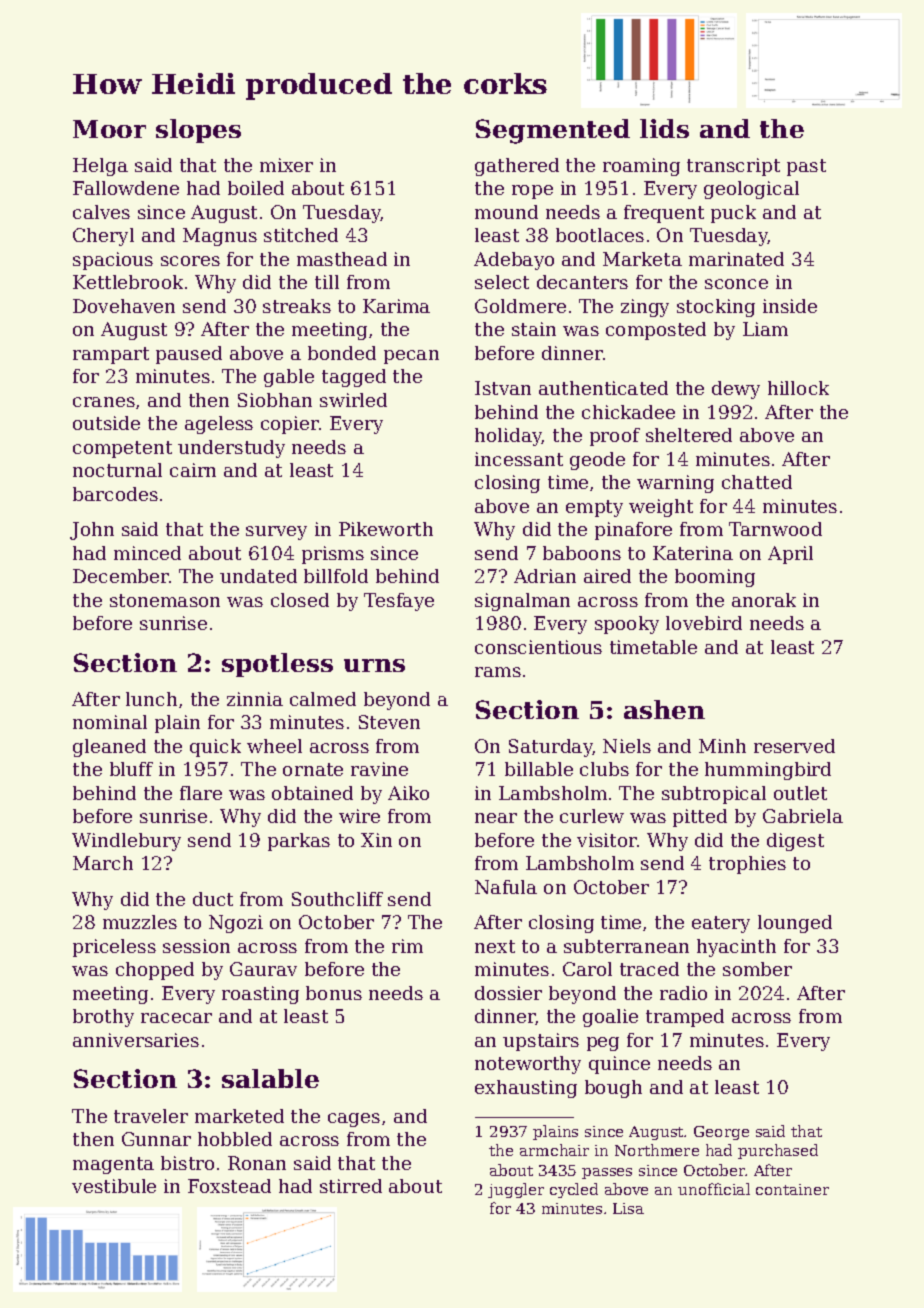 The height and width of the image is (1308, 924). Describe the element at coordinates (553, 131) in the image. I see `Segmented` at that location.
